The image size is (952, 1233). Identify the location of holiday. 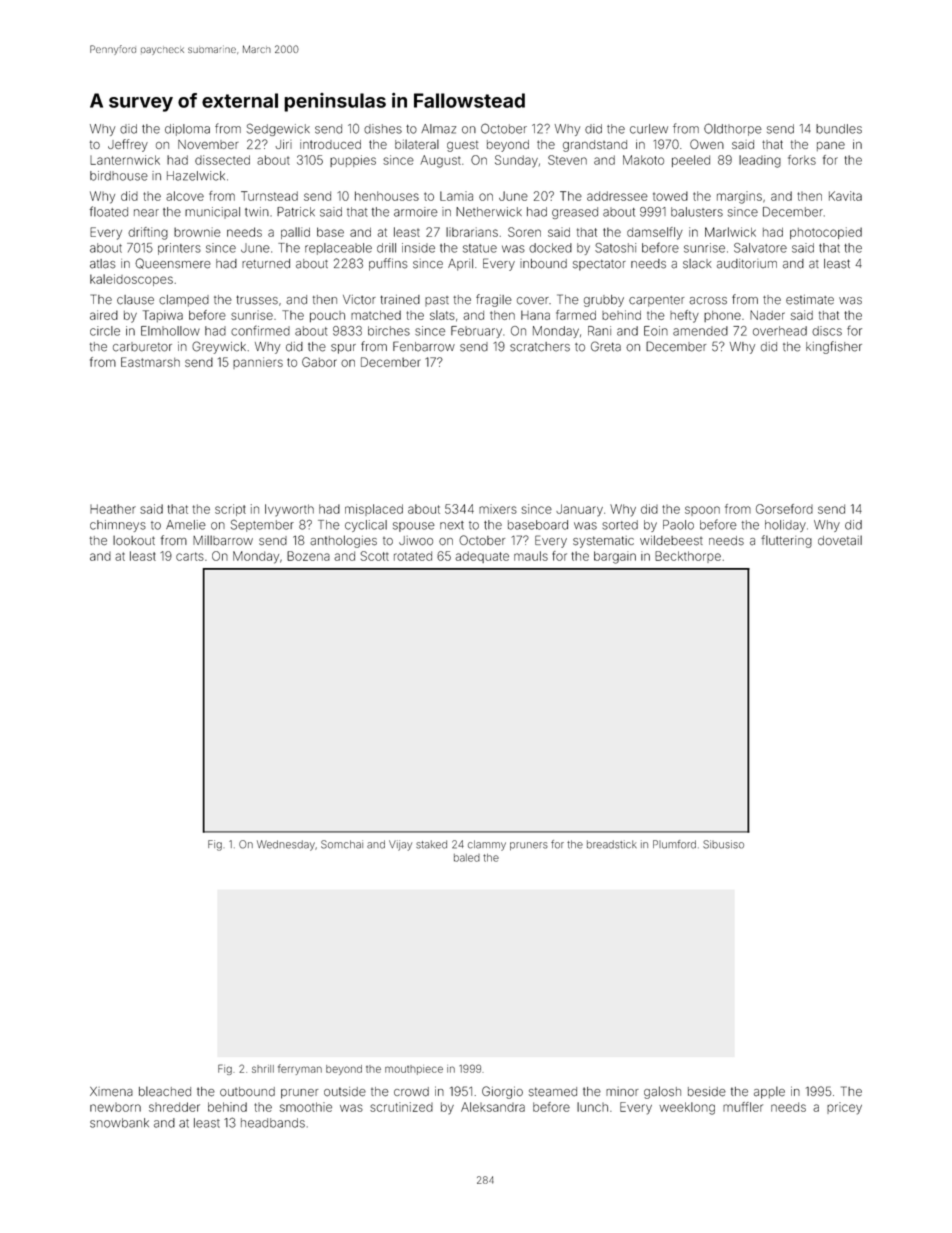
(785, 526).
